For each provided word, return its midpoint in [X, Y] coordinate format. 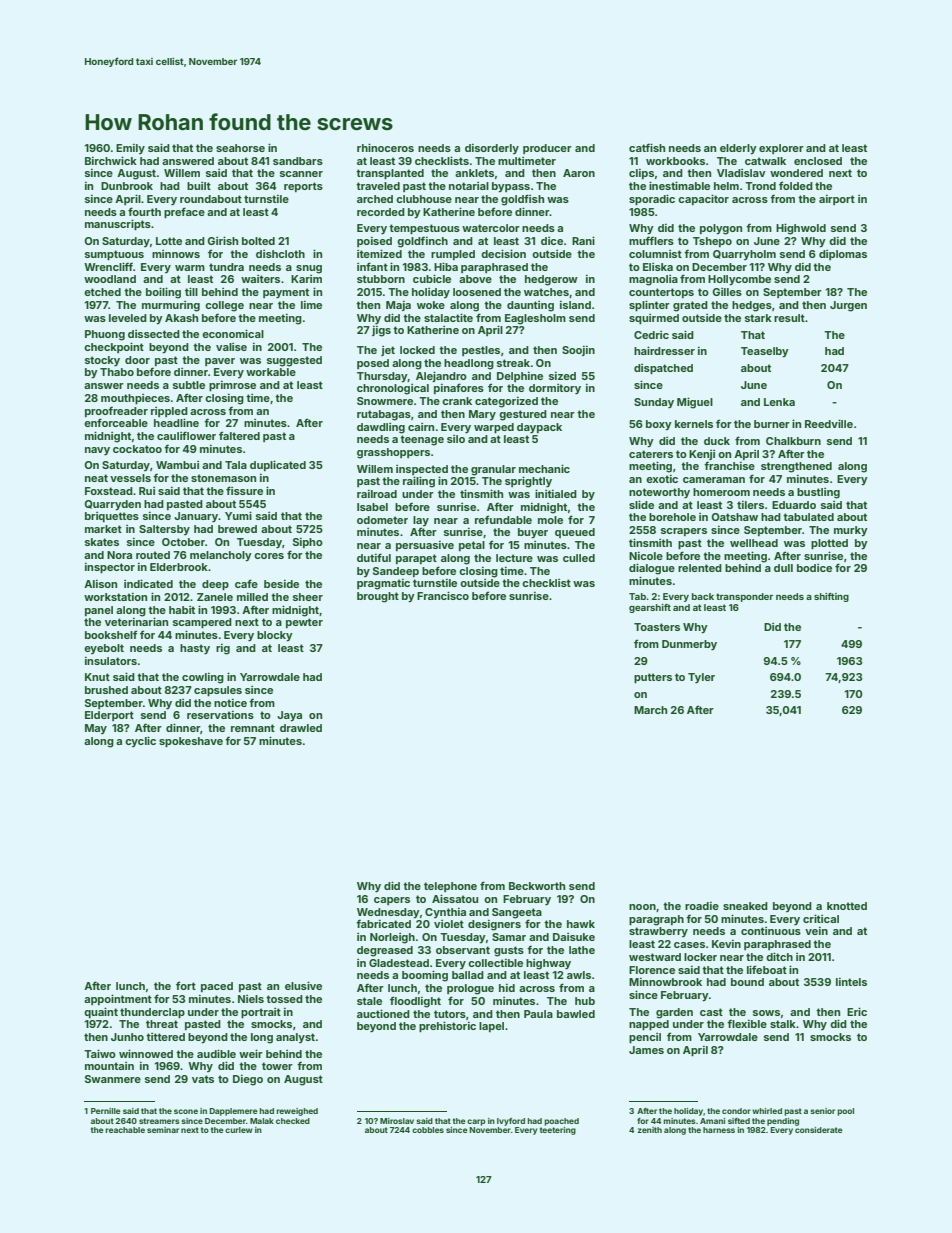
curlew [239, 1130]
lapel [491, 1027]
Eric [857, 1011]
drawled [301, 728]
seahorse [240, 148]
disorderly [492, 149]
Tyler [701, 678]
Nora [119, 555]
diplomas [843, 255]
